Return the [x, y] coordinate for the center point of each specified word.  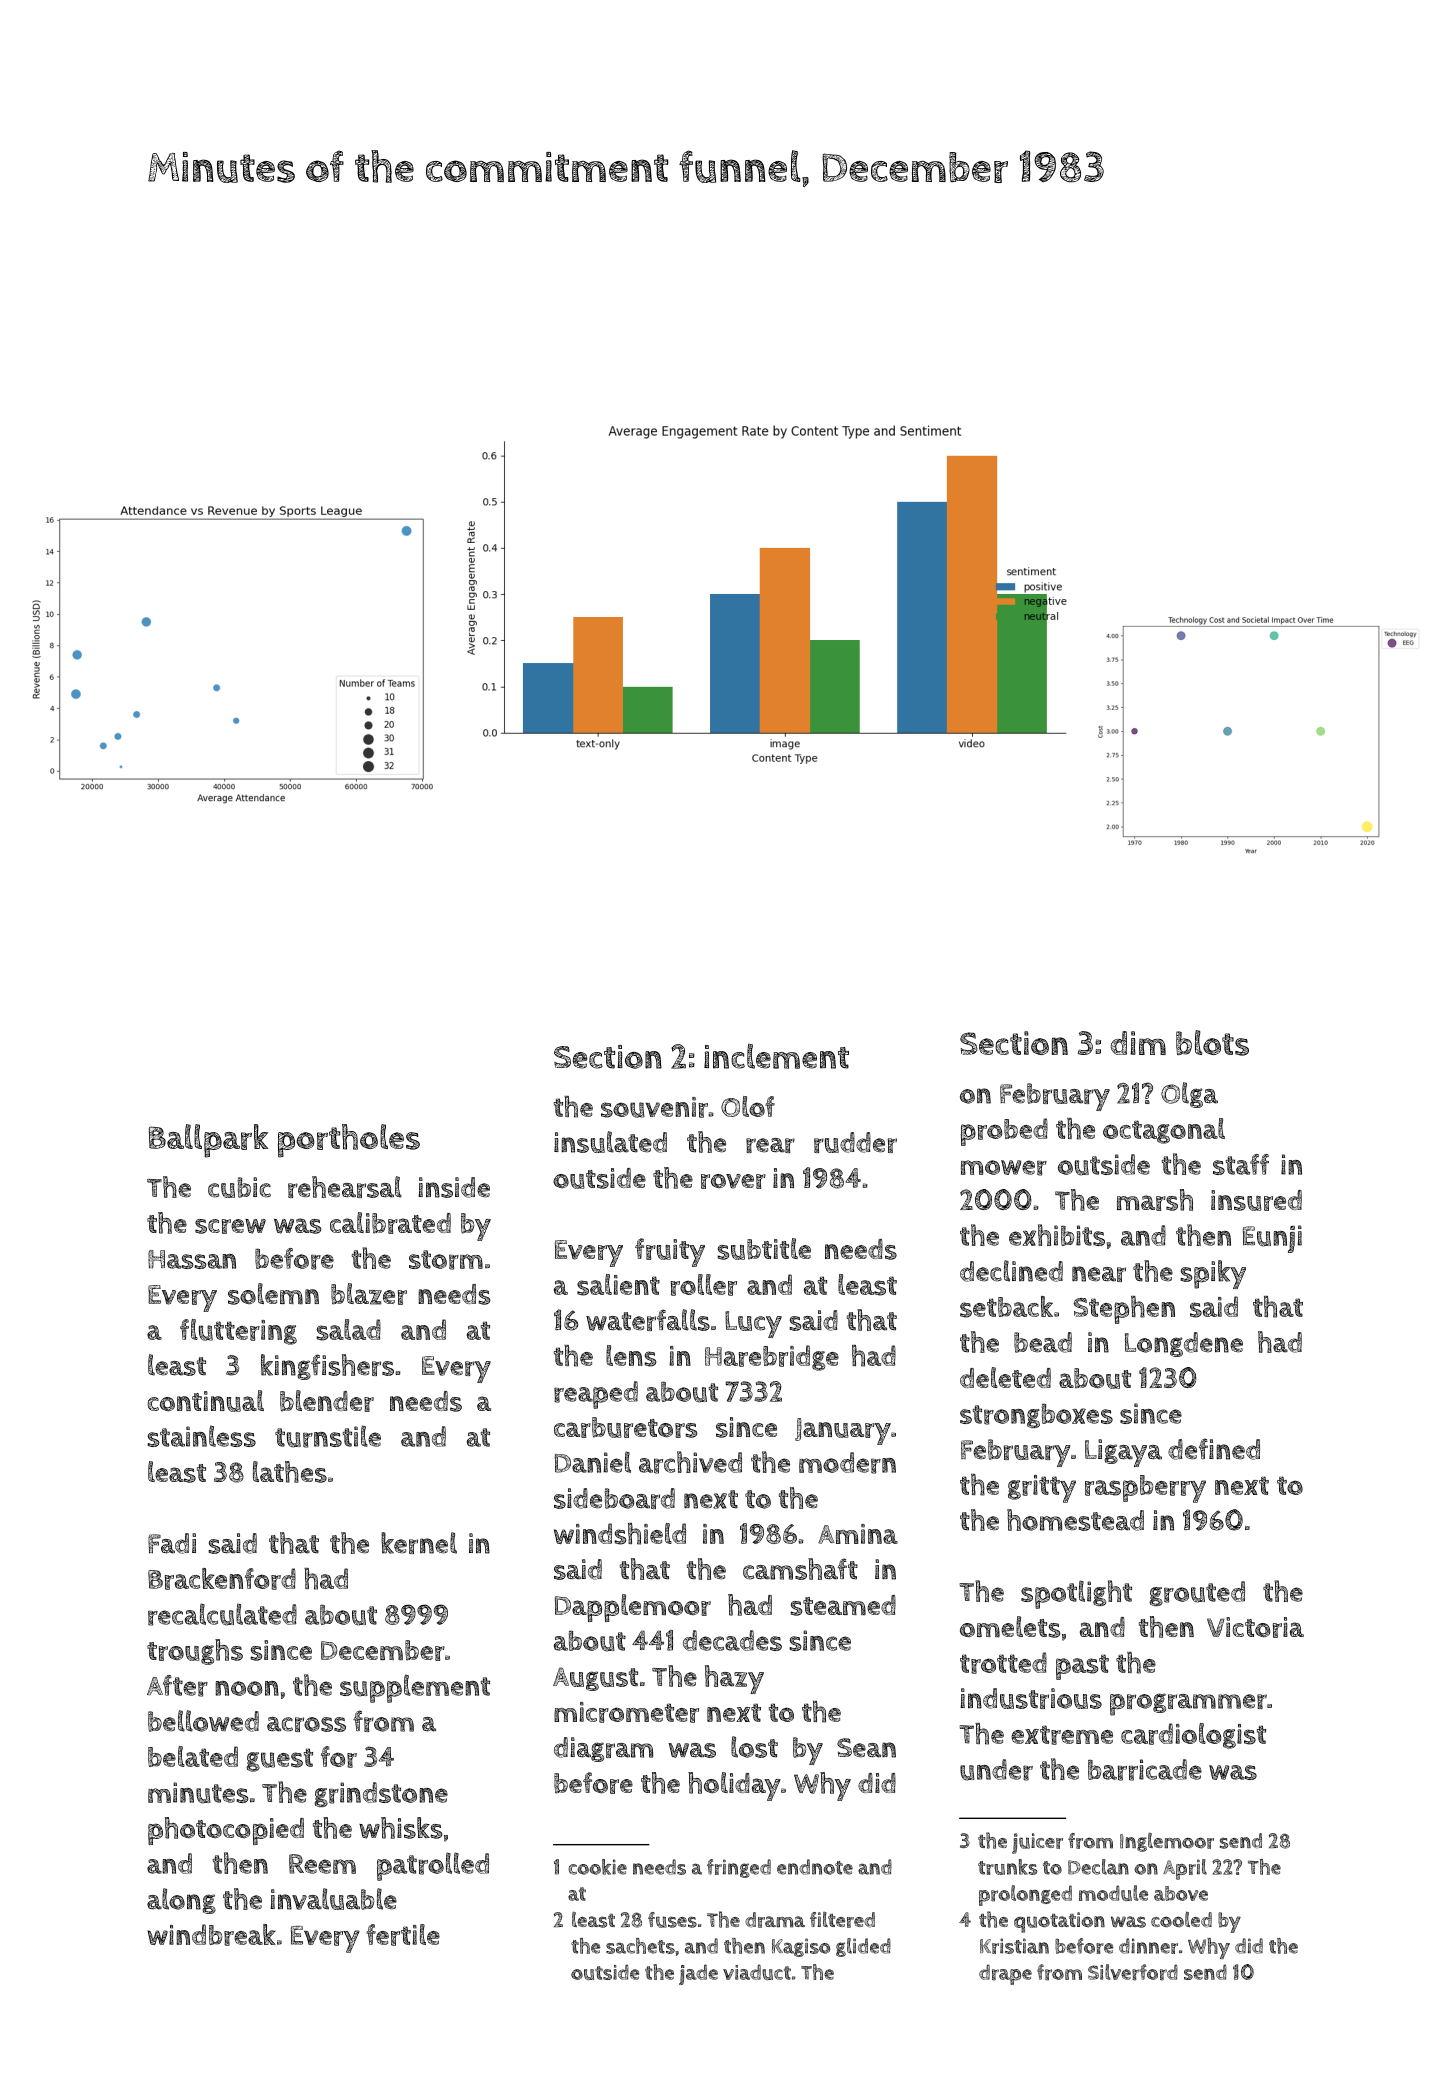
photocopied [226, 1831]
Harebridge [772, 1358]
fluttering [238, 1332]
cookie [597, 1867]
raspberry [1145, 1489]
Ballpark [208, 1141]
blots [1212, 1043]
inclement [776, 1056]
